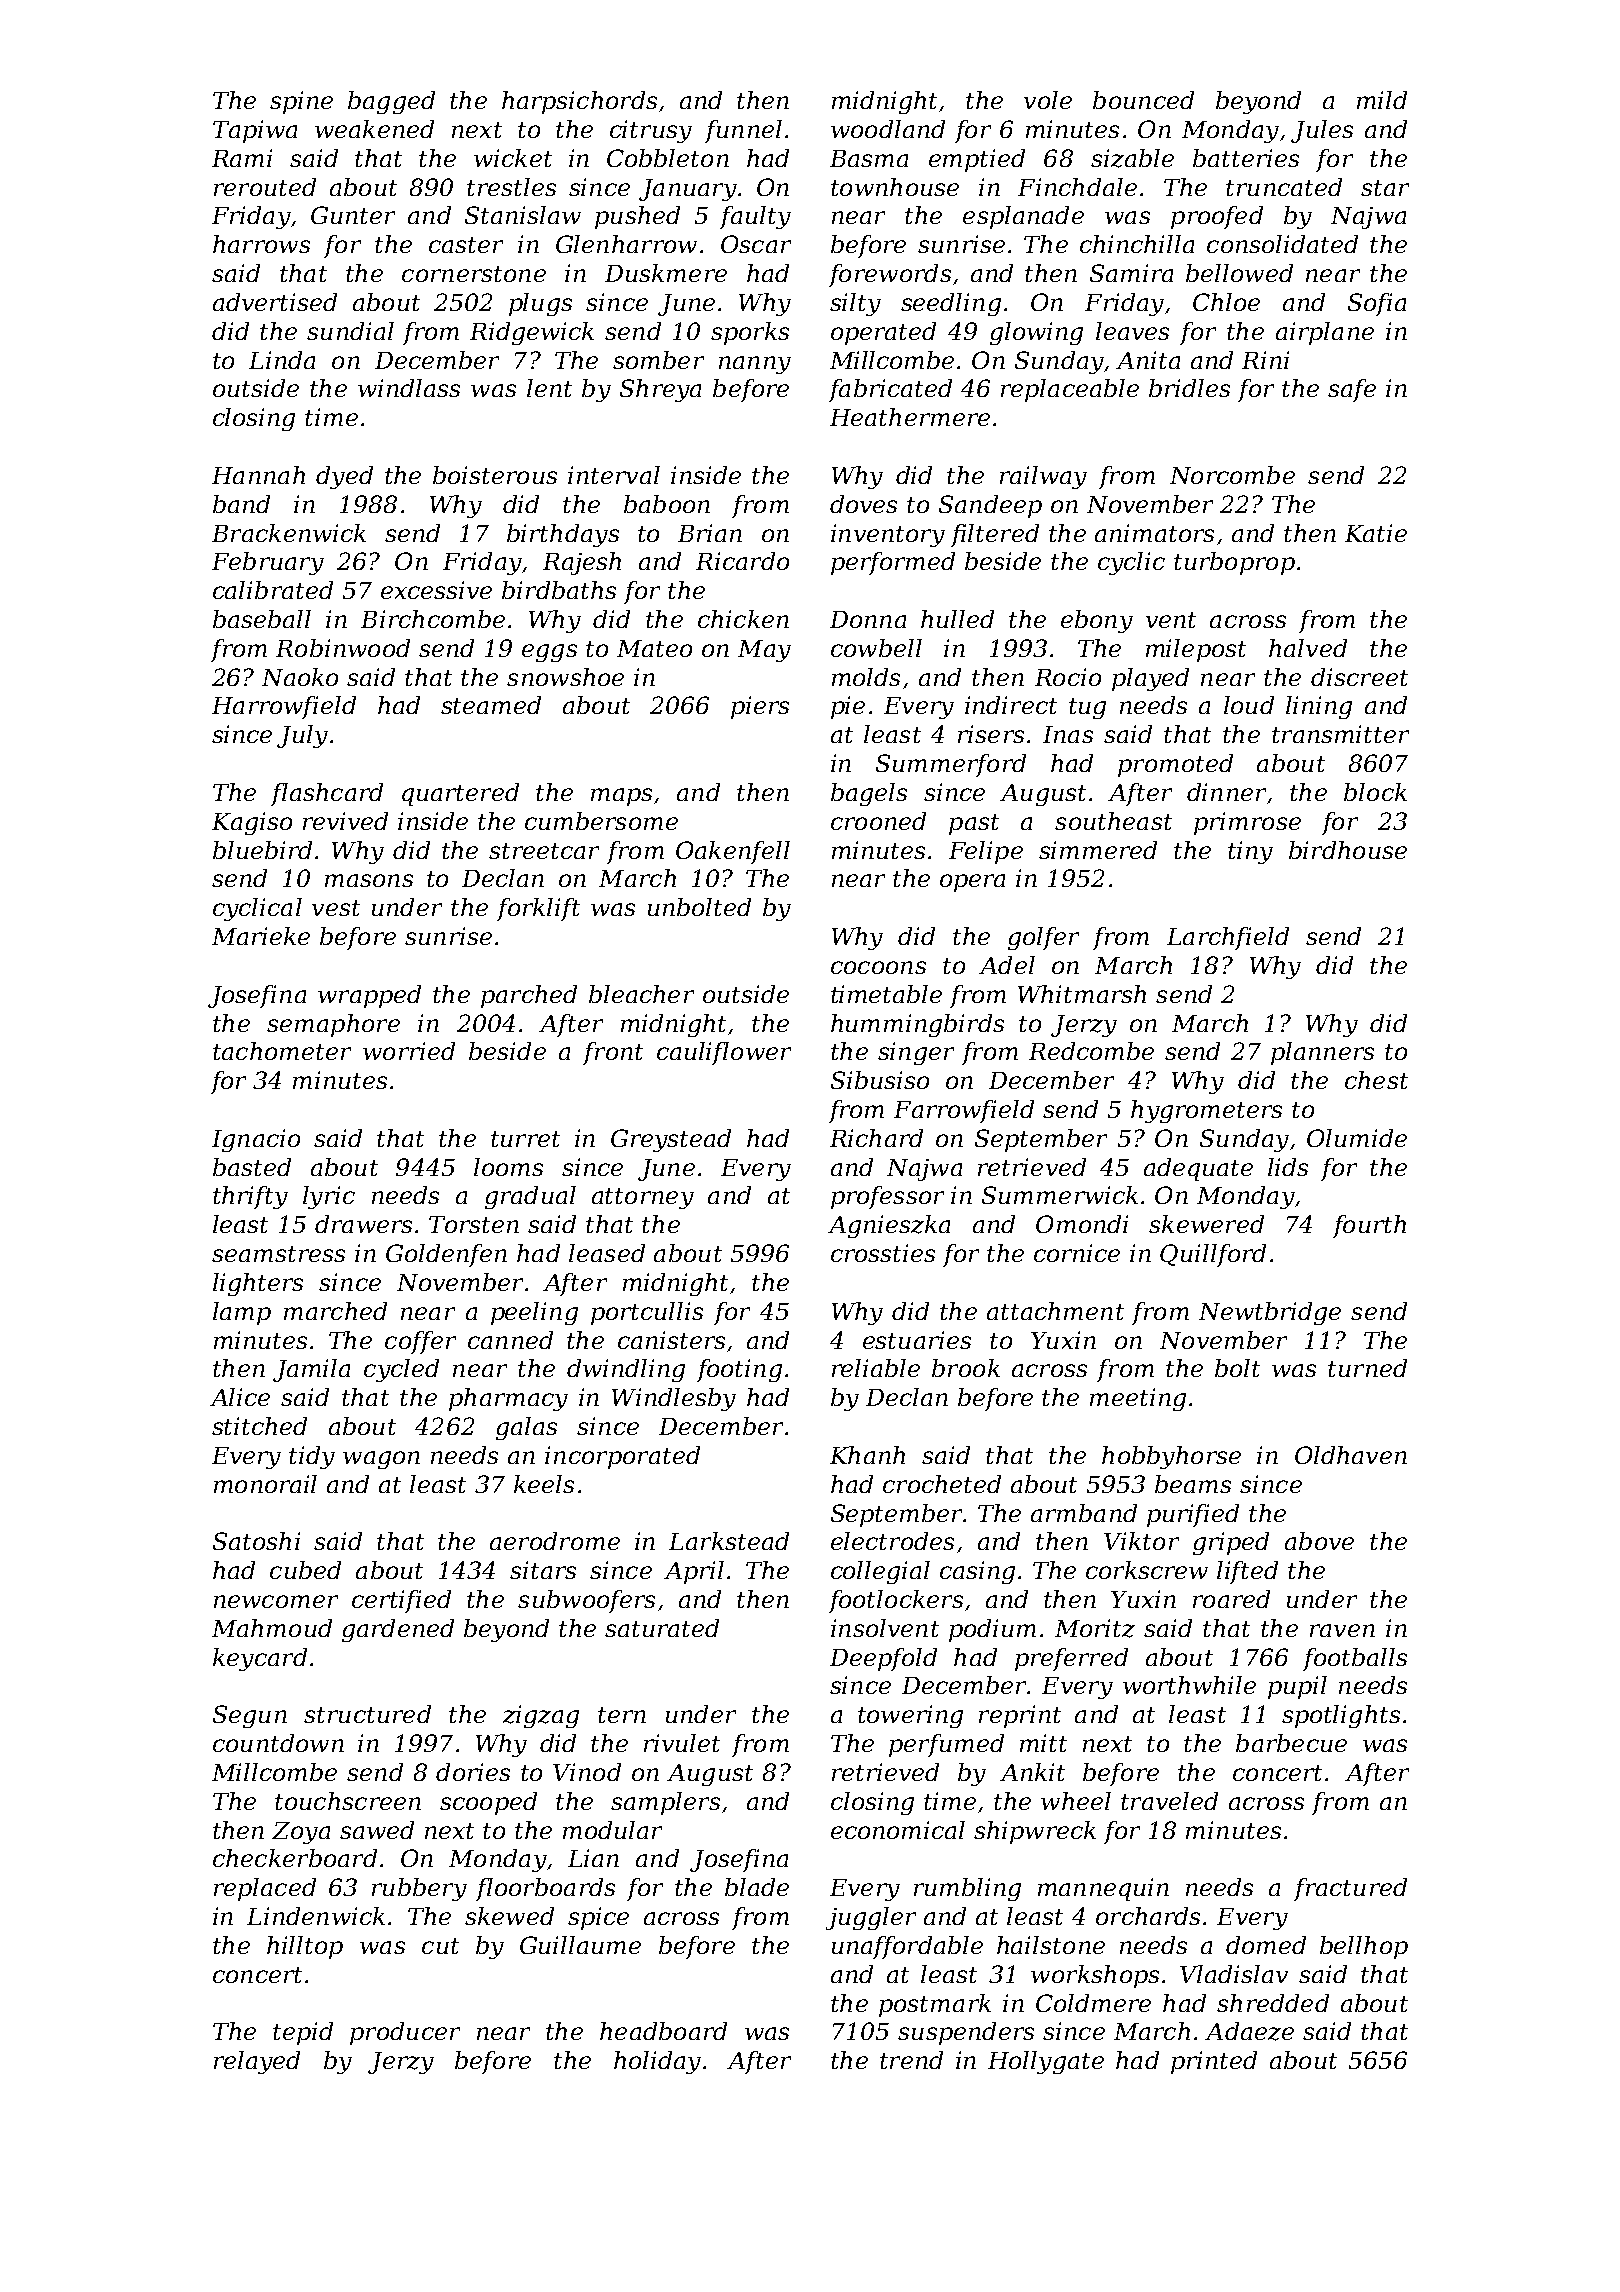 This image has height=2292, width=1620. What do you see at coordinates (1367, 1368) in the image?
I see `turned` at bounding box center [1367, 1368].
